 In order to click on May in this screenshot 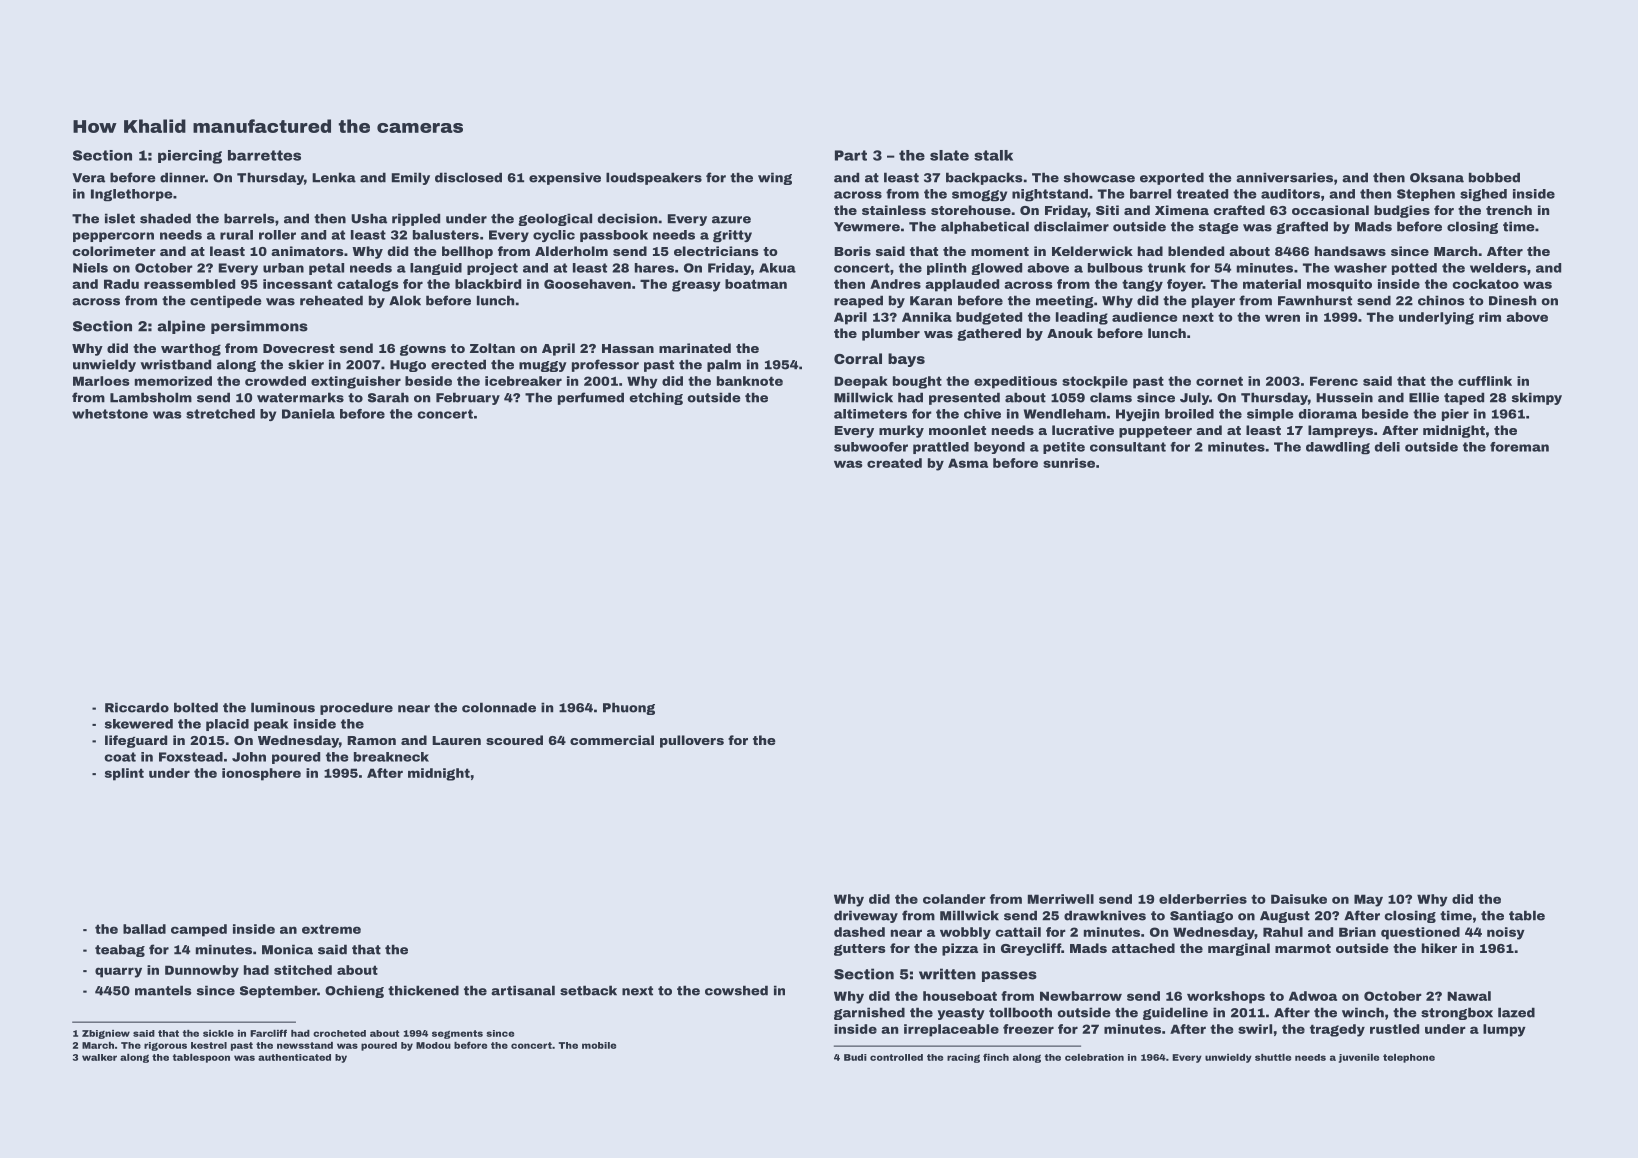, I will do `click(1368, 900)`.
